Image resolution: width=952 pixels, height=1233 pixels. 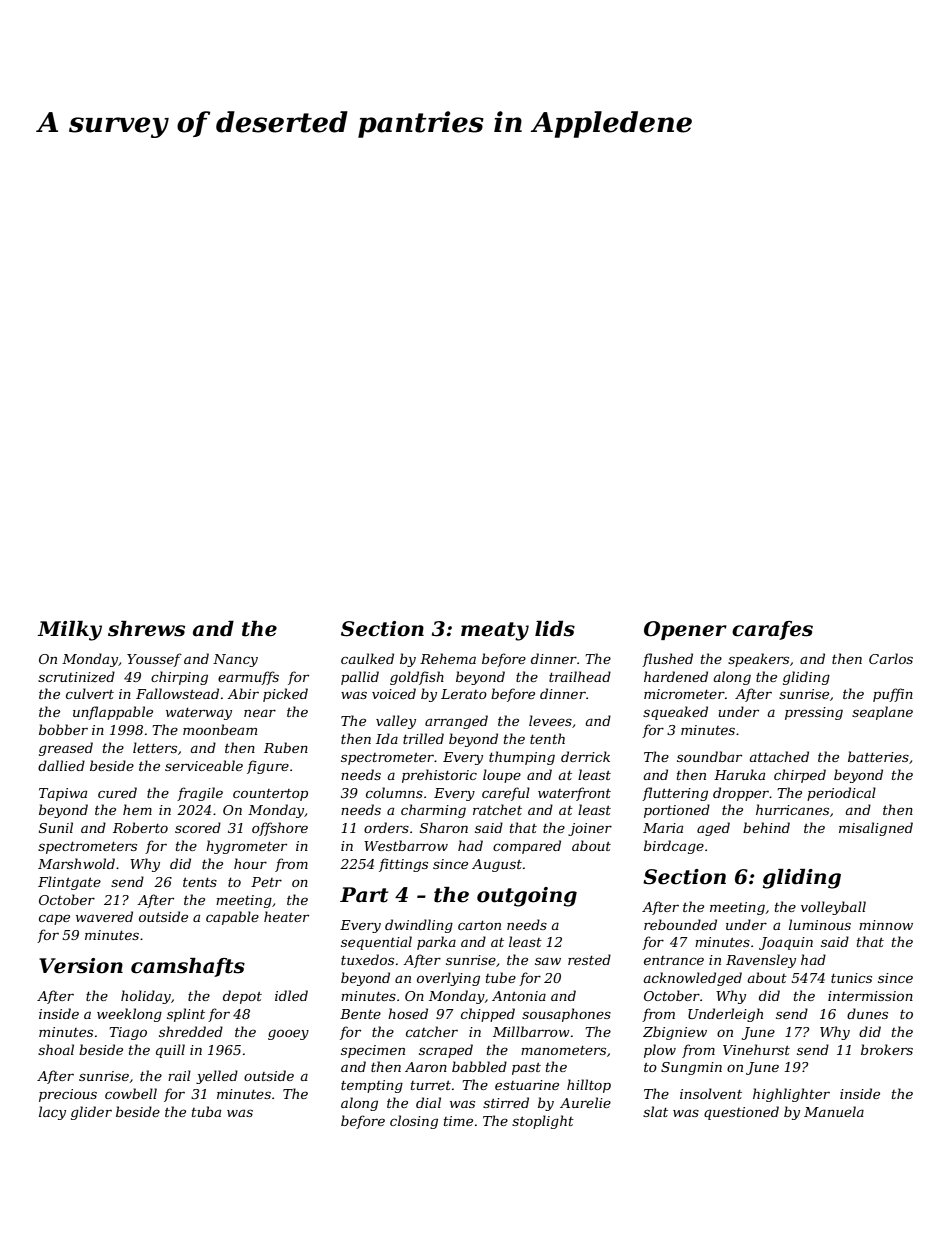 I want to click on hardened, so click(x=676, y=676).
